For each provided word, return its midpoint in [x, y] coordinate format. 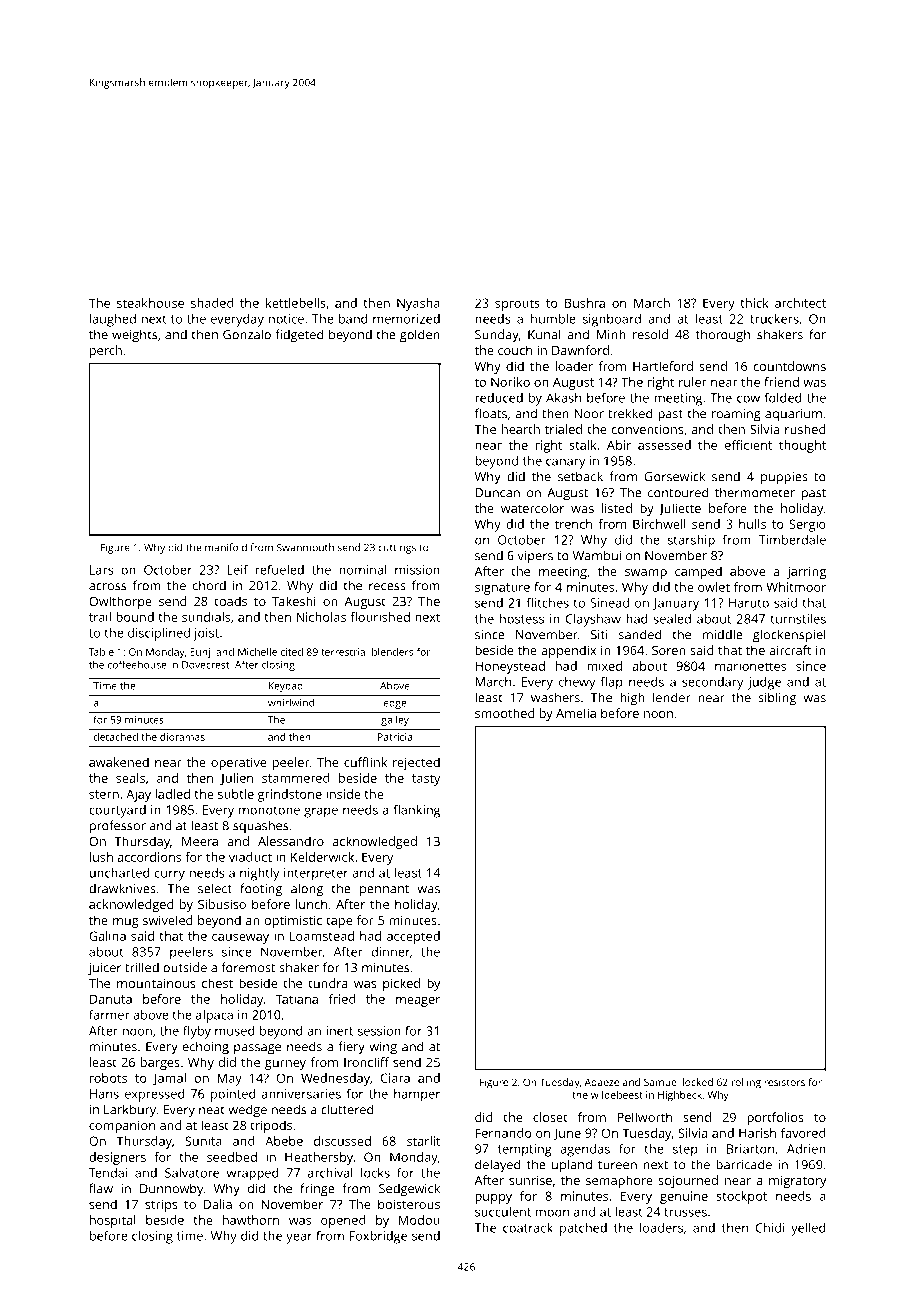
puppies [784, 478]
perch [106, 351]
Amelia [576, 713]
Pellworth [644, 1117]
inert [339, 1031]
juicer [104, 969]
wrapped [253, 1174]
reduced [499, 398]
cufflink [365, 762]
